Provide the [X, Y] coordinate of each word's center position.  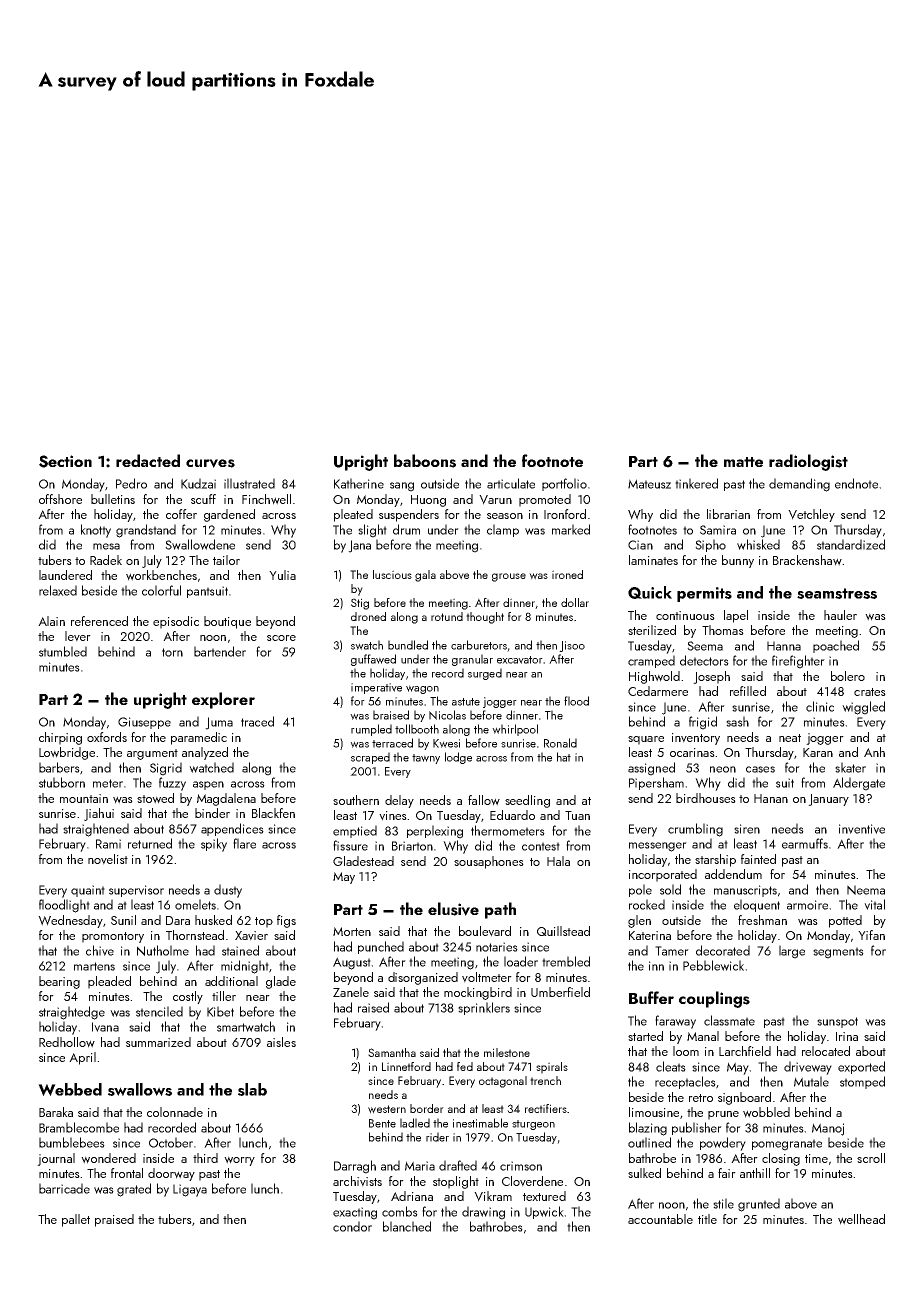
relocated [826, 1051]
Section [65, 461]
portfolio [564, 484]
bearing [59, 982]
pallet [76, 1220]
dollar [575, 602]
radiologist [808, 462]
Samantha [392, 1052]
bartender [220, 651]
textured [544, 1196]
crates [870, 692]
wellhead [861, 1219]
